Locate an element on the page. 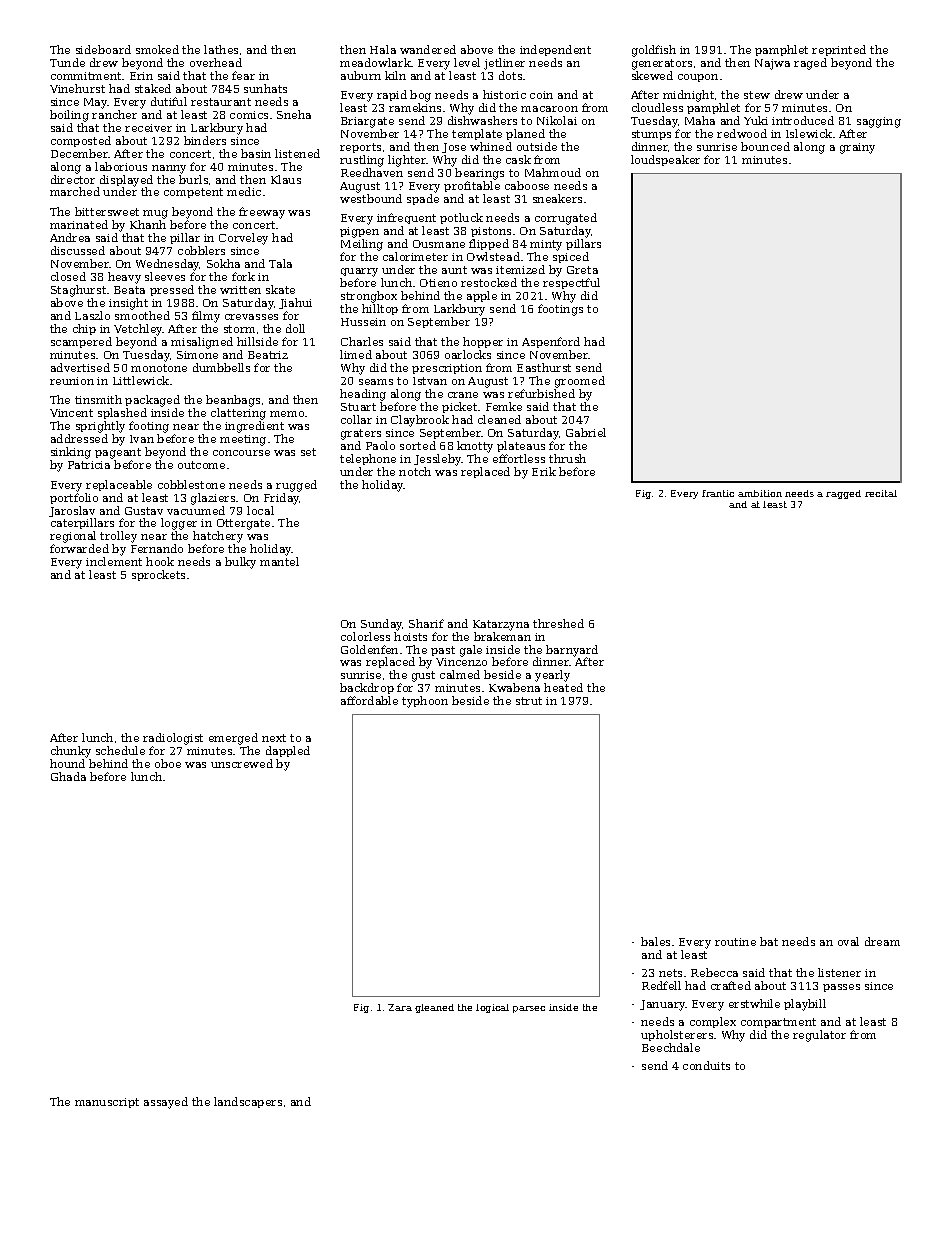 The image size is (952, 1233). gale is located at coordinates (471, 651).
